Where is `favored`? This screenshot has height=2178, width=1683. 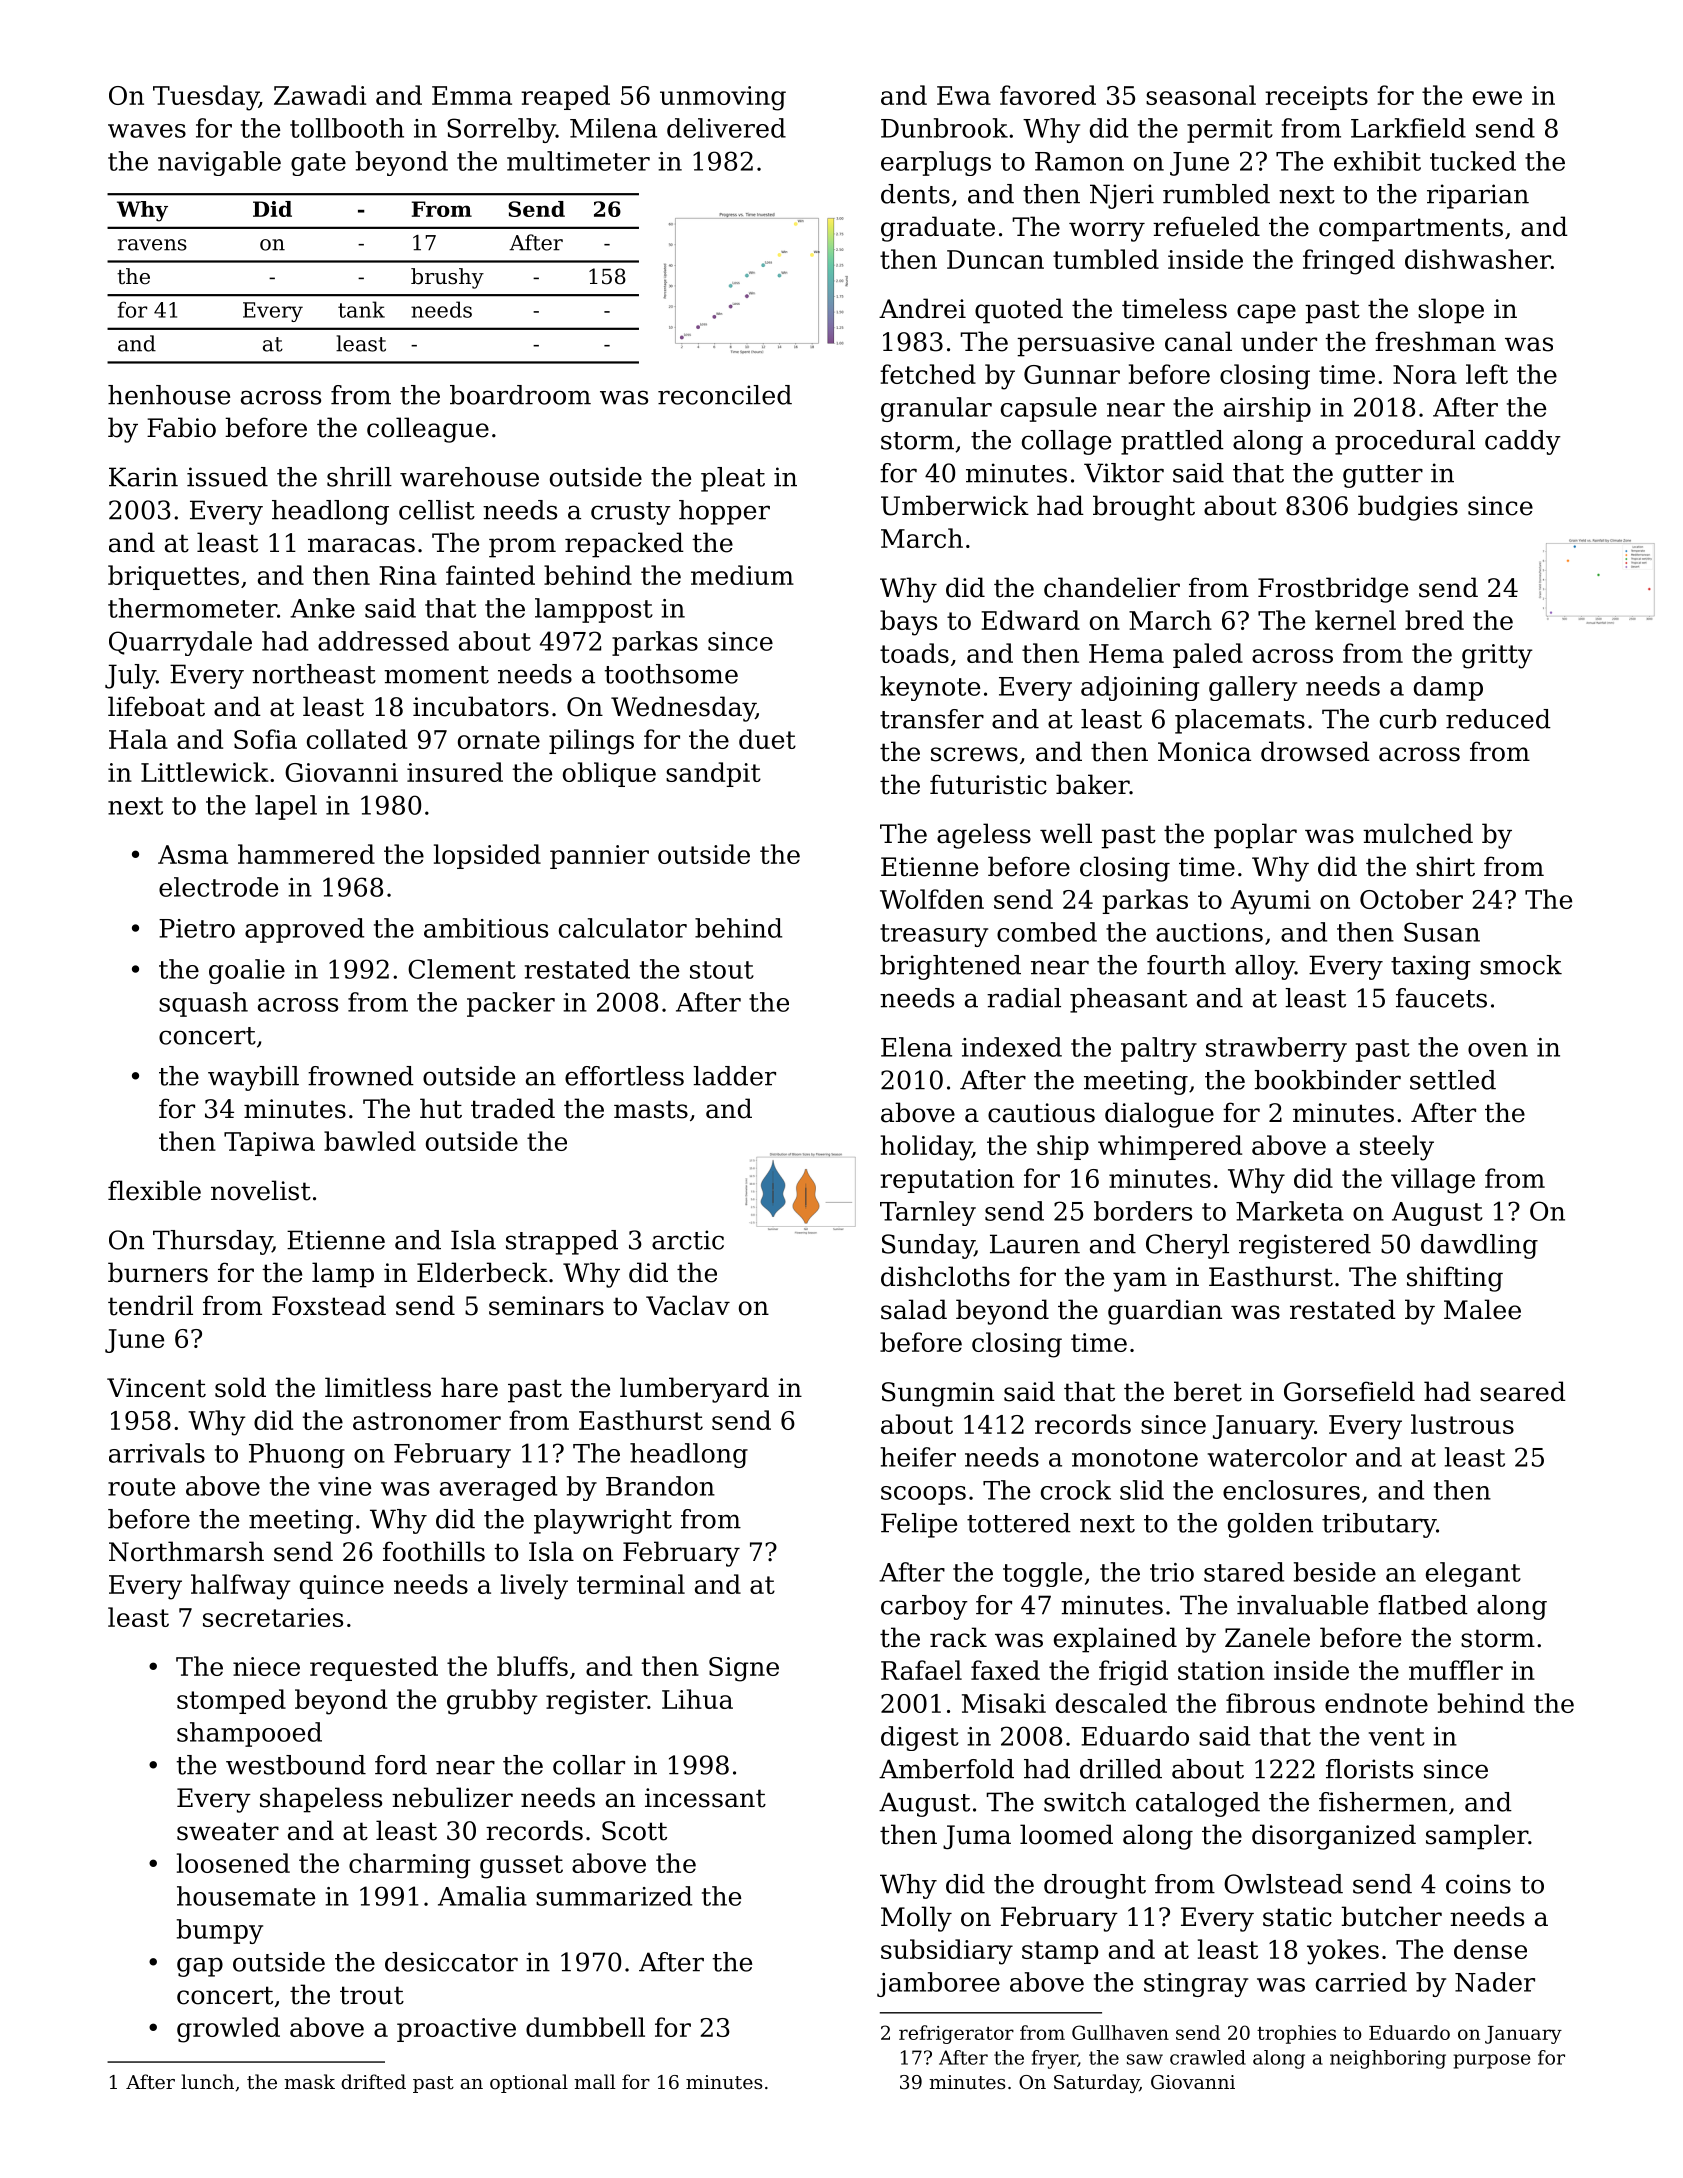 favored is located at coordinates (1048, 95).
